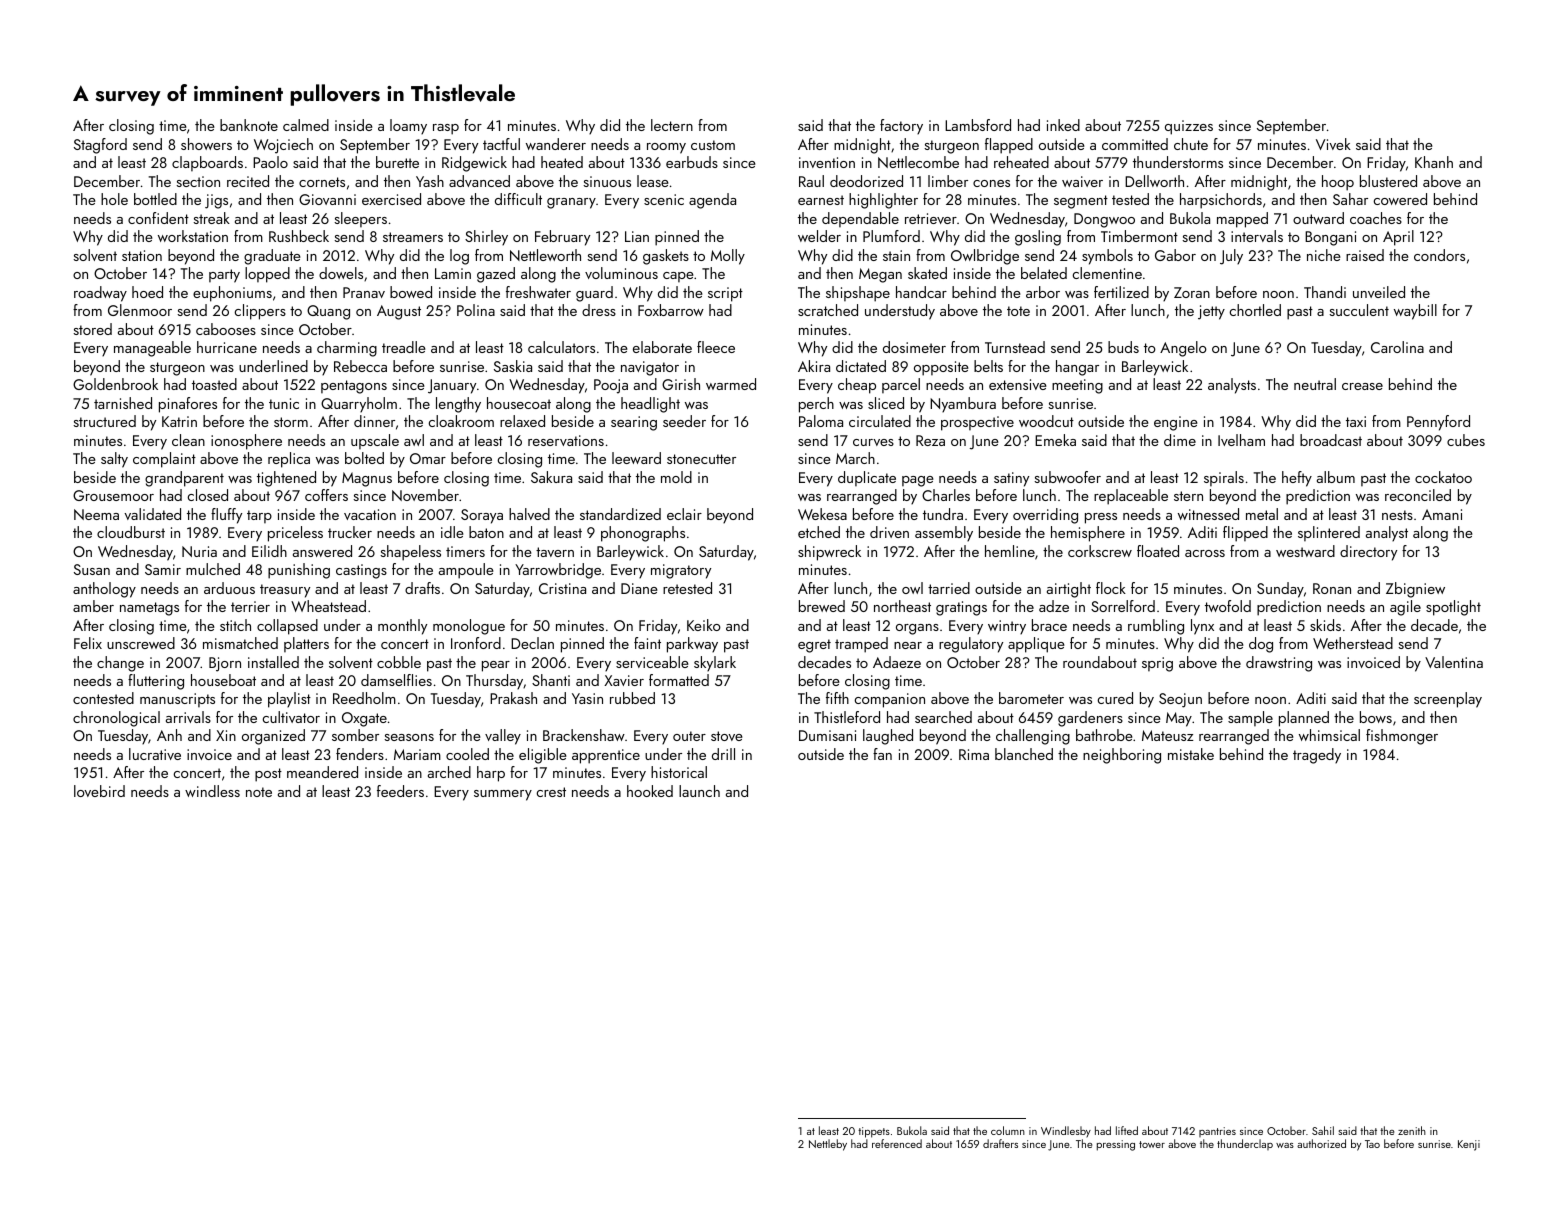  I want to click on Thursday, so click(494, 682).
